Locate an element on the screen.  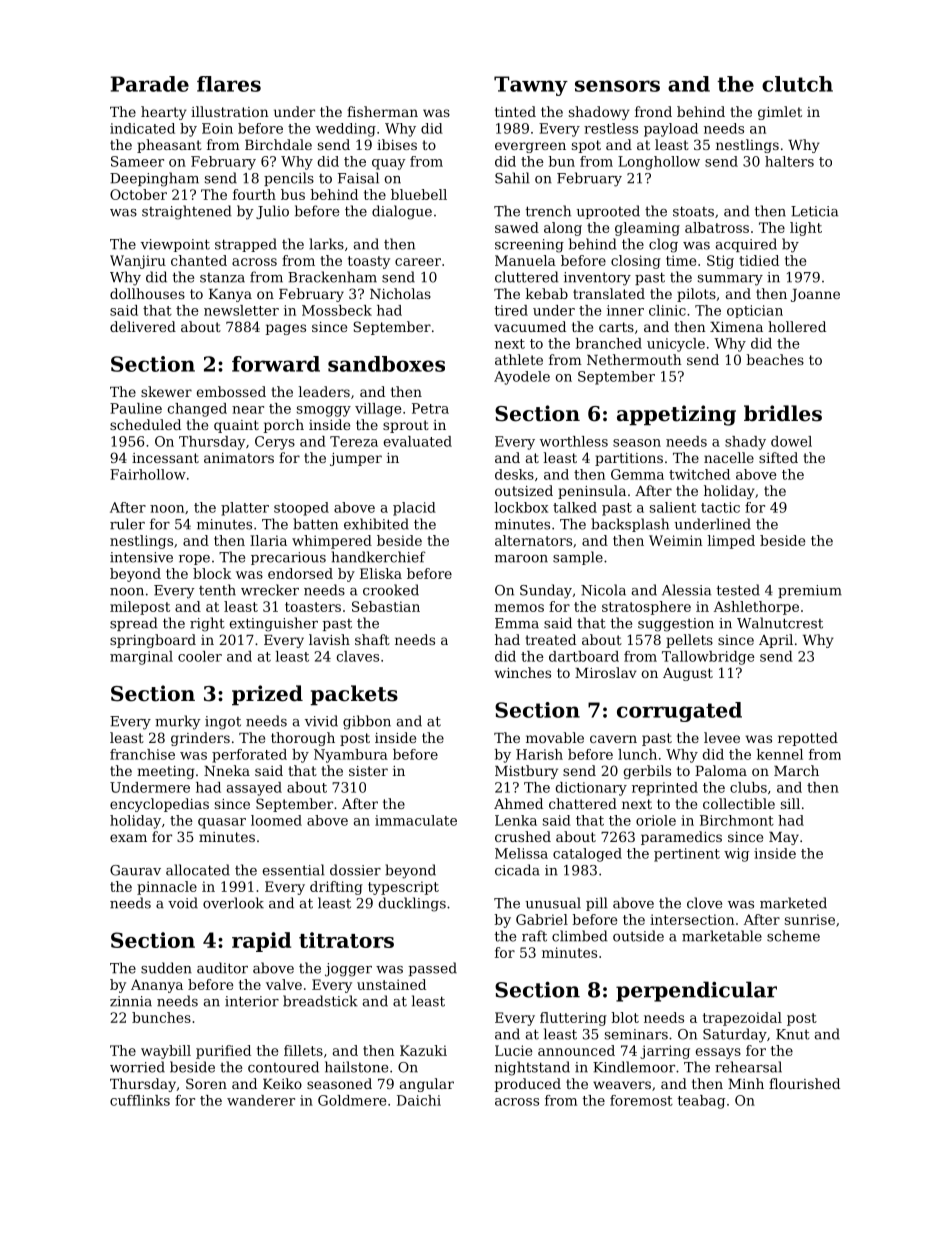
frond is located at coordinates (653, 111).
